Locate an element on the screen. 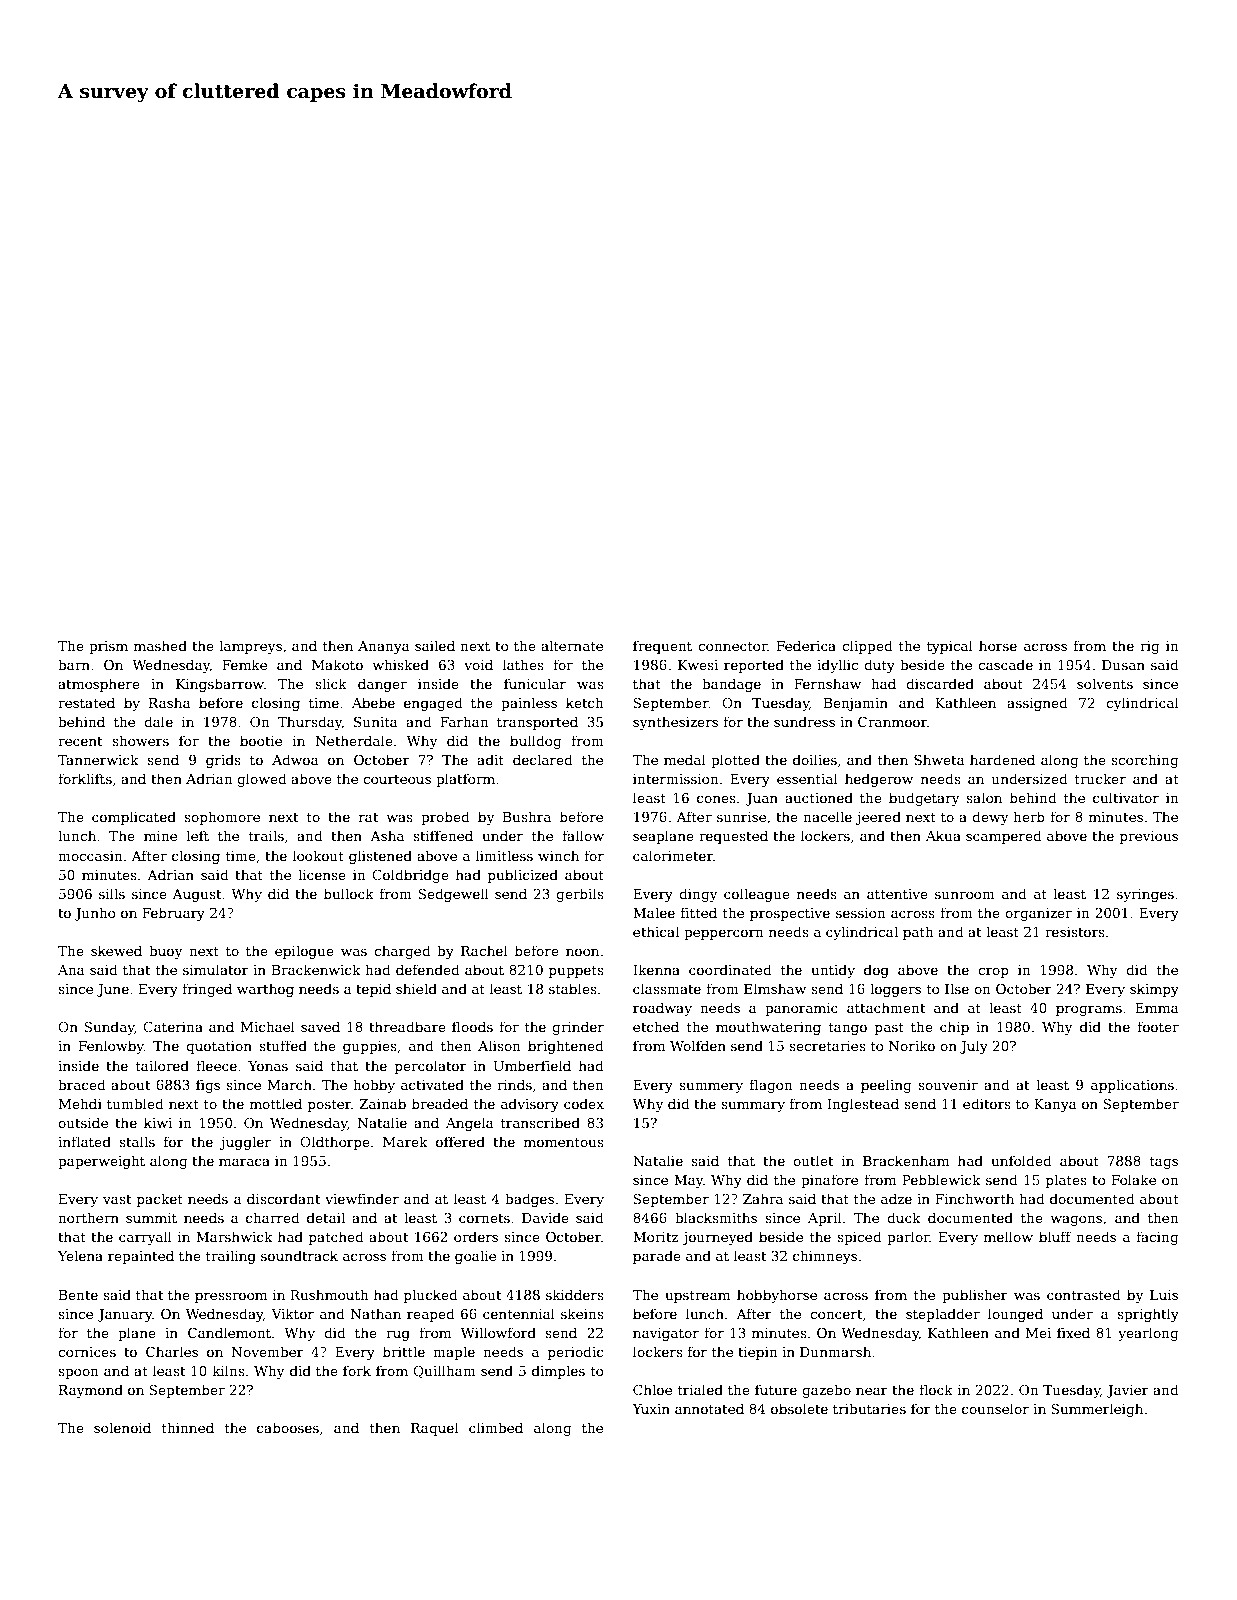  Federica is located at coordinates (806, 645).
